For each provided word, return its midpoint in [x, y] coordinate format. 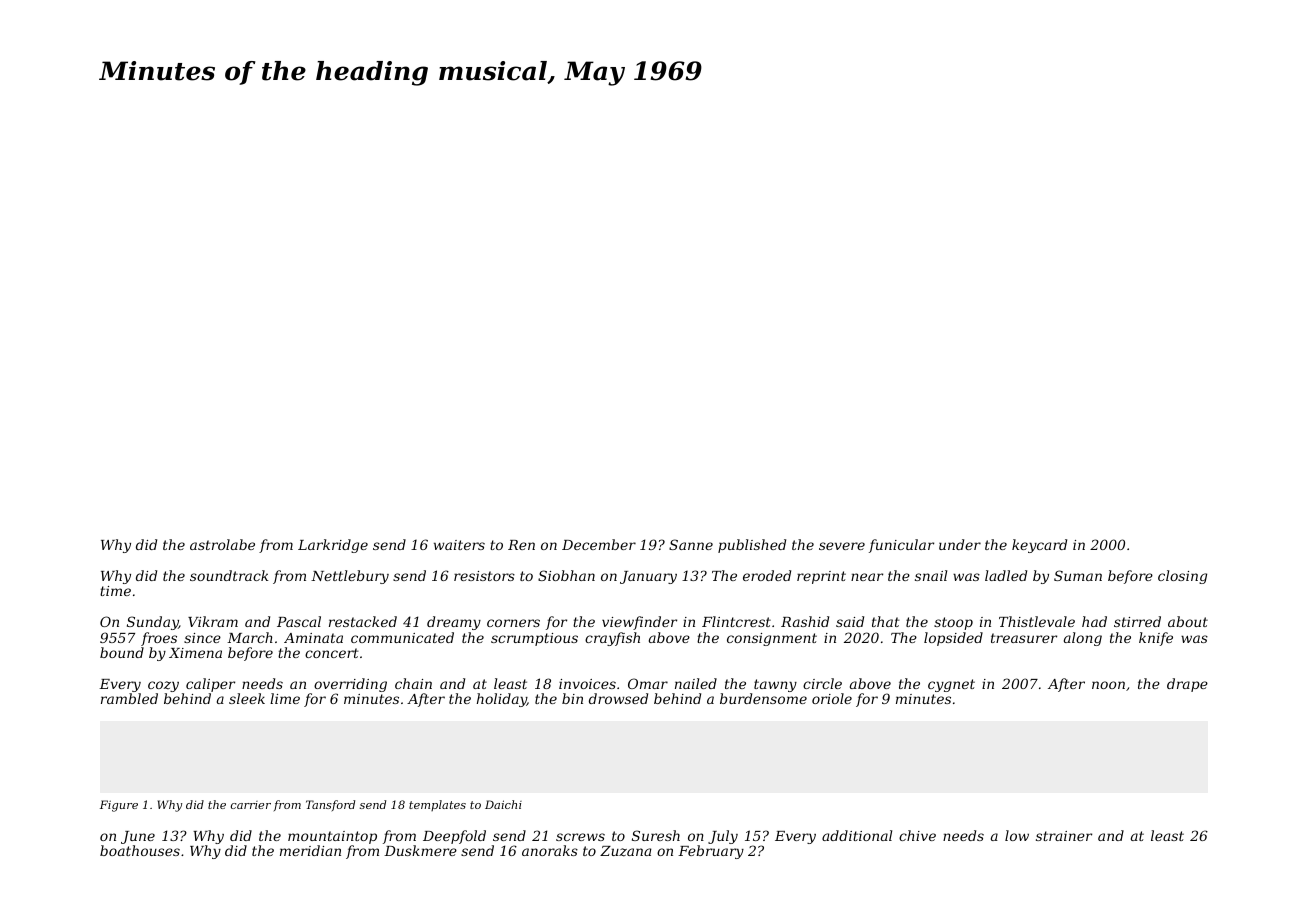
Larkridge [333, 546]
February [711, 852]
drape [1187, 685]
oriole [832, 698]
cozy [163, 686]
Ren [521, 545]
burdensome [763, 698]
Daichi [503, 804]
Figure [119, 806]
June [138, 837]
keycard [1039, 546]
